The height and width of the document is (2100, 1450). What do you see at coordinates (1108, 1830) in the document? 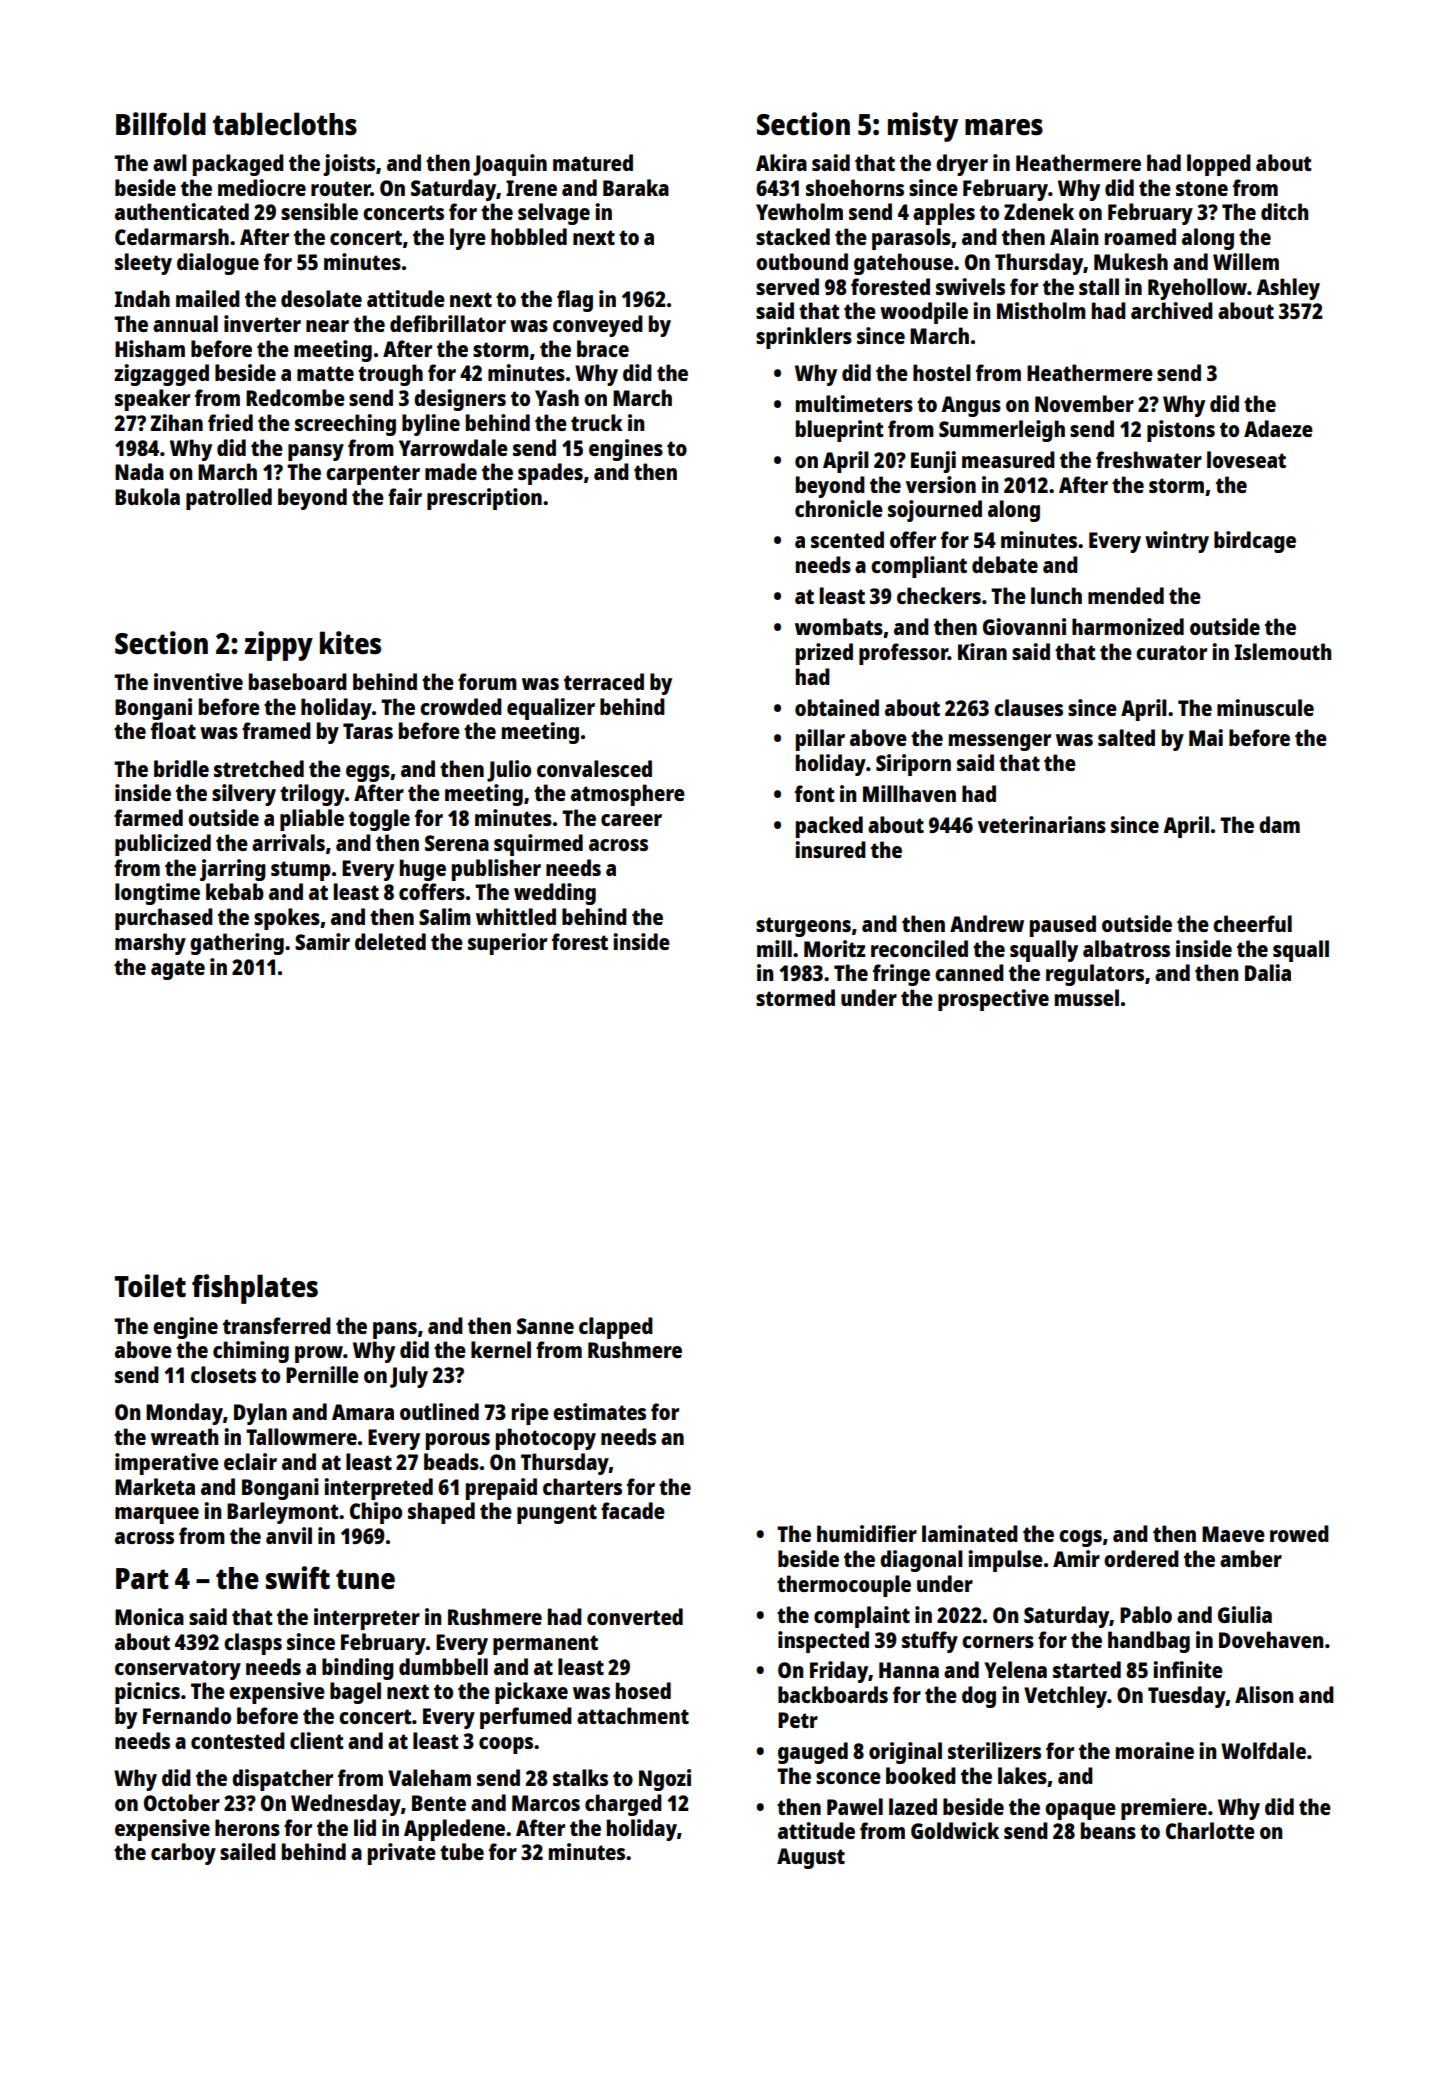
I see `beans` at bounding box center [1108, 1830].
